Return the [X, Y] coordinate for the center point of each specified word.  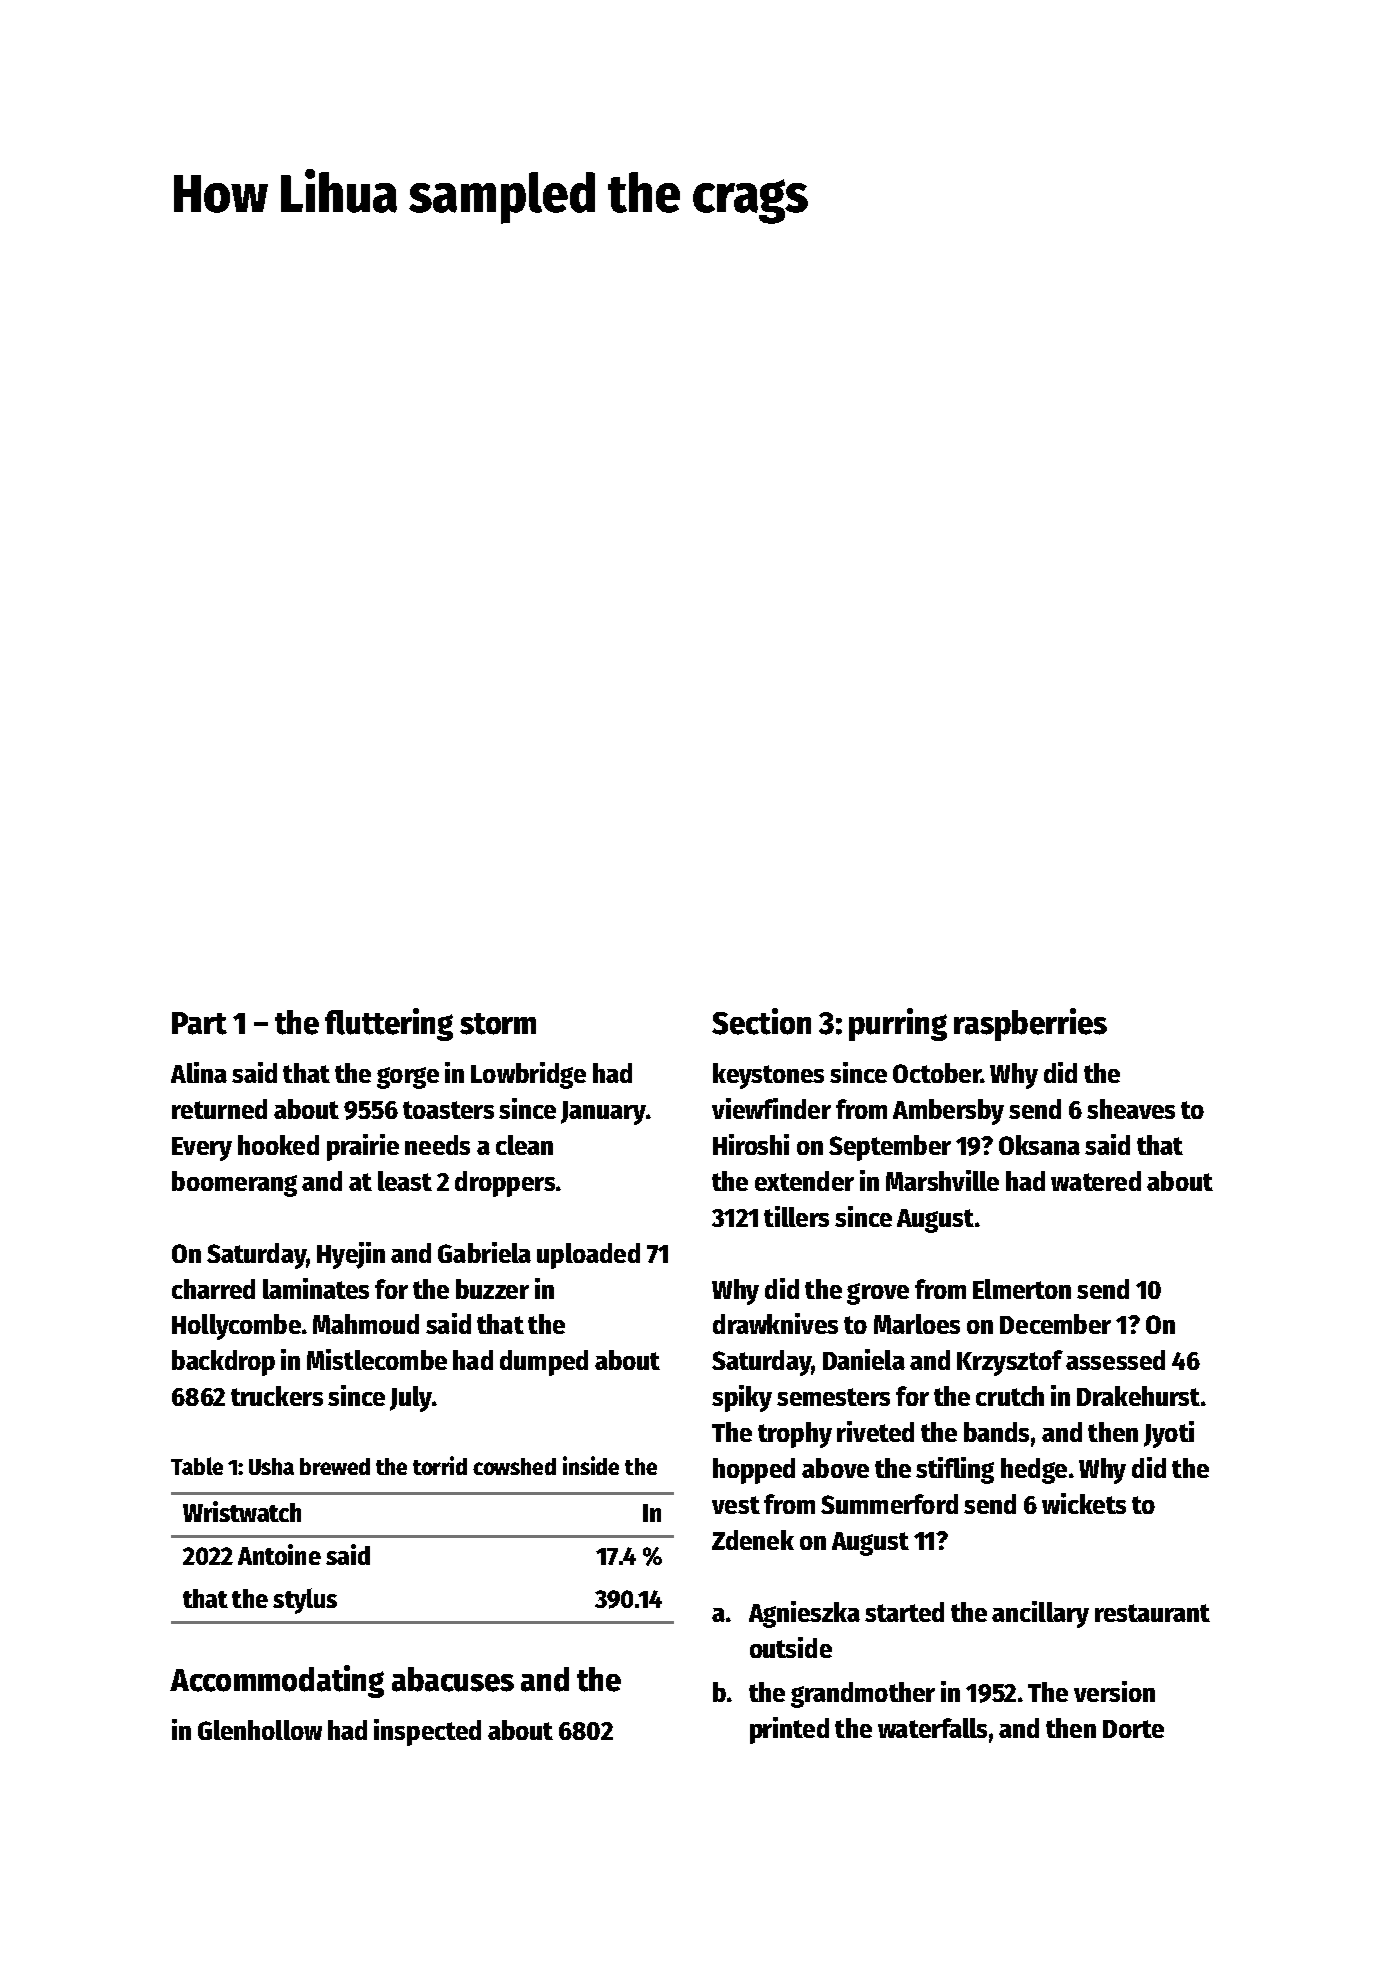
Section [761, 1021]
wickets [1084, 1503]
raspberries [1030, 1024]
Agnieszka [804, 1614]
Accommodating [277, 1681]
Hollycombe [236, 1327]
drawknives [775, 1323]
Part [199, 1023]
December [1055, 1324]
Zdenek [753, 1540]
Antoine [279, 1554]
